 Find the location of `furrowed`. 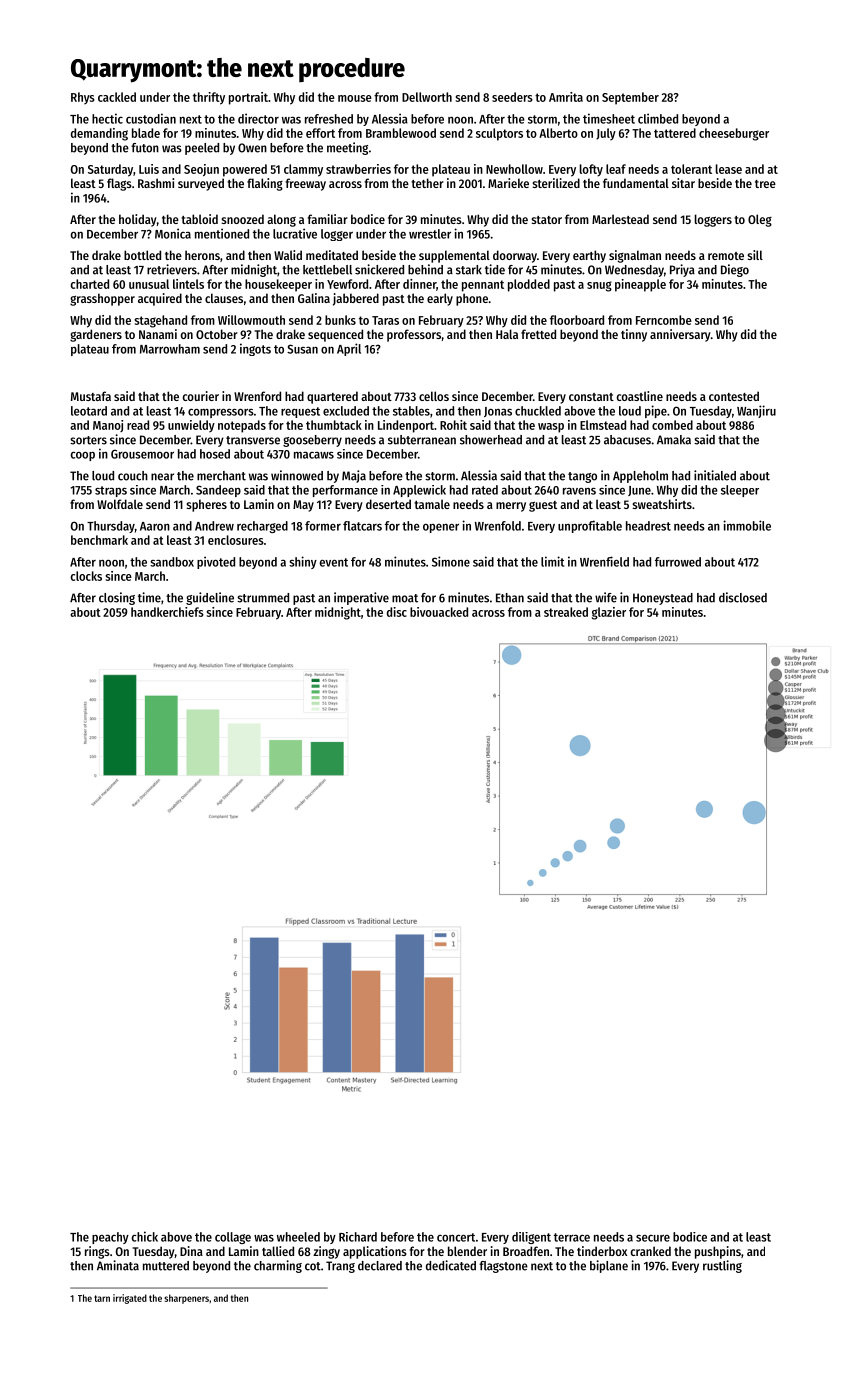

furrowed is located at coordinates (678, 562).
